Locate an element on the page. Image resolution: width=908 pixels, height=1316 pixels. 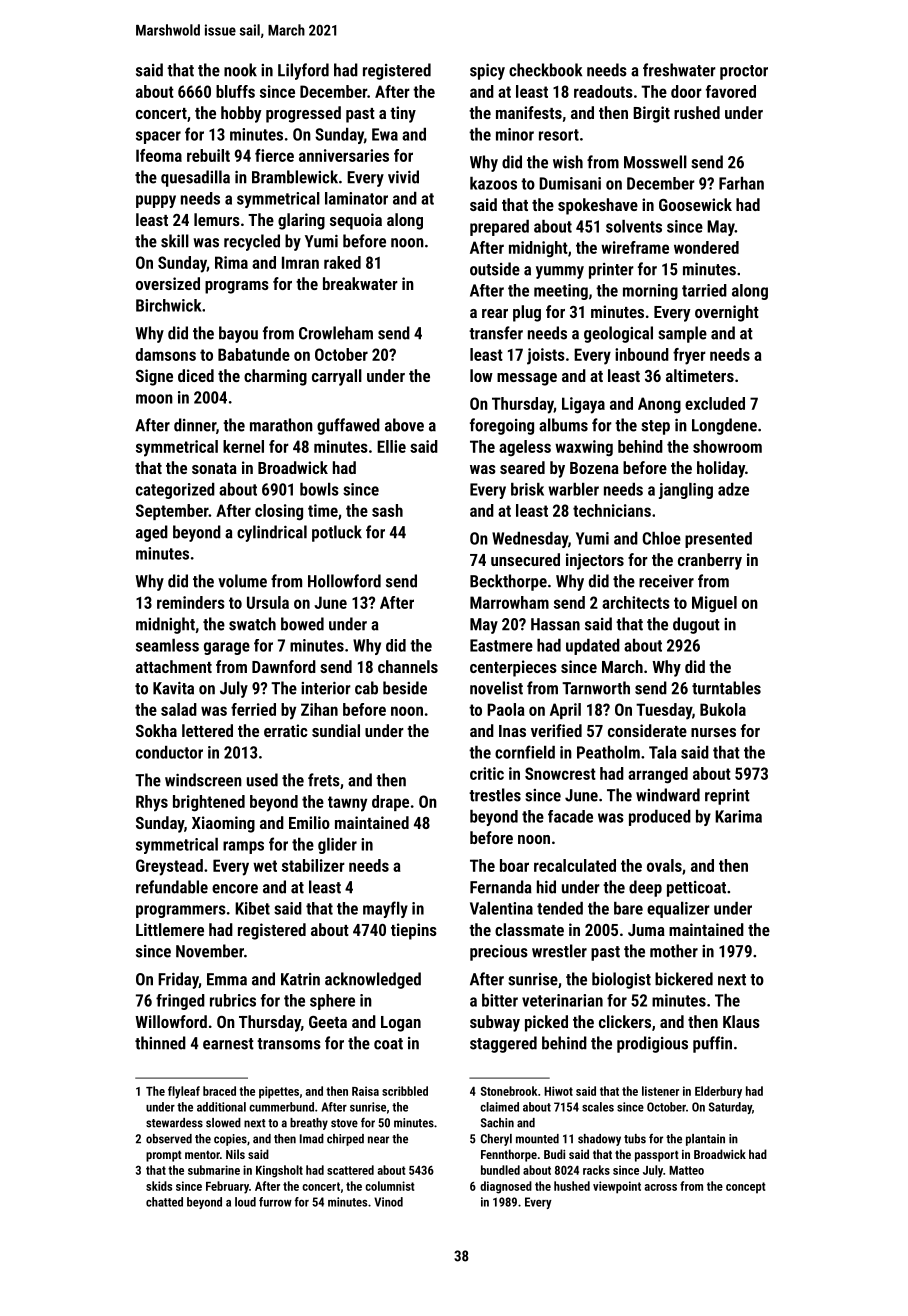
albums is located at coordinates (563, 425).
